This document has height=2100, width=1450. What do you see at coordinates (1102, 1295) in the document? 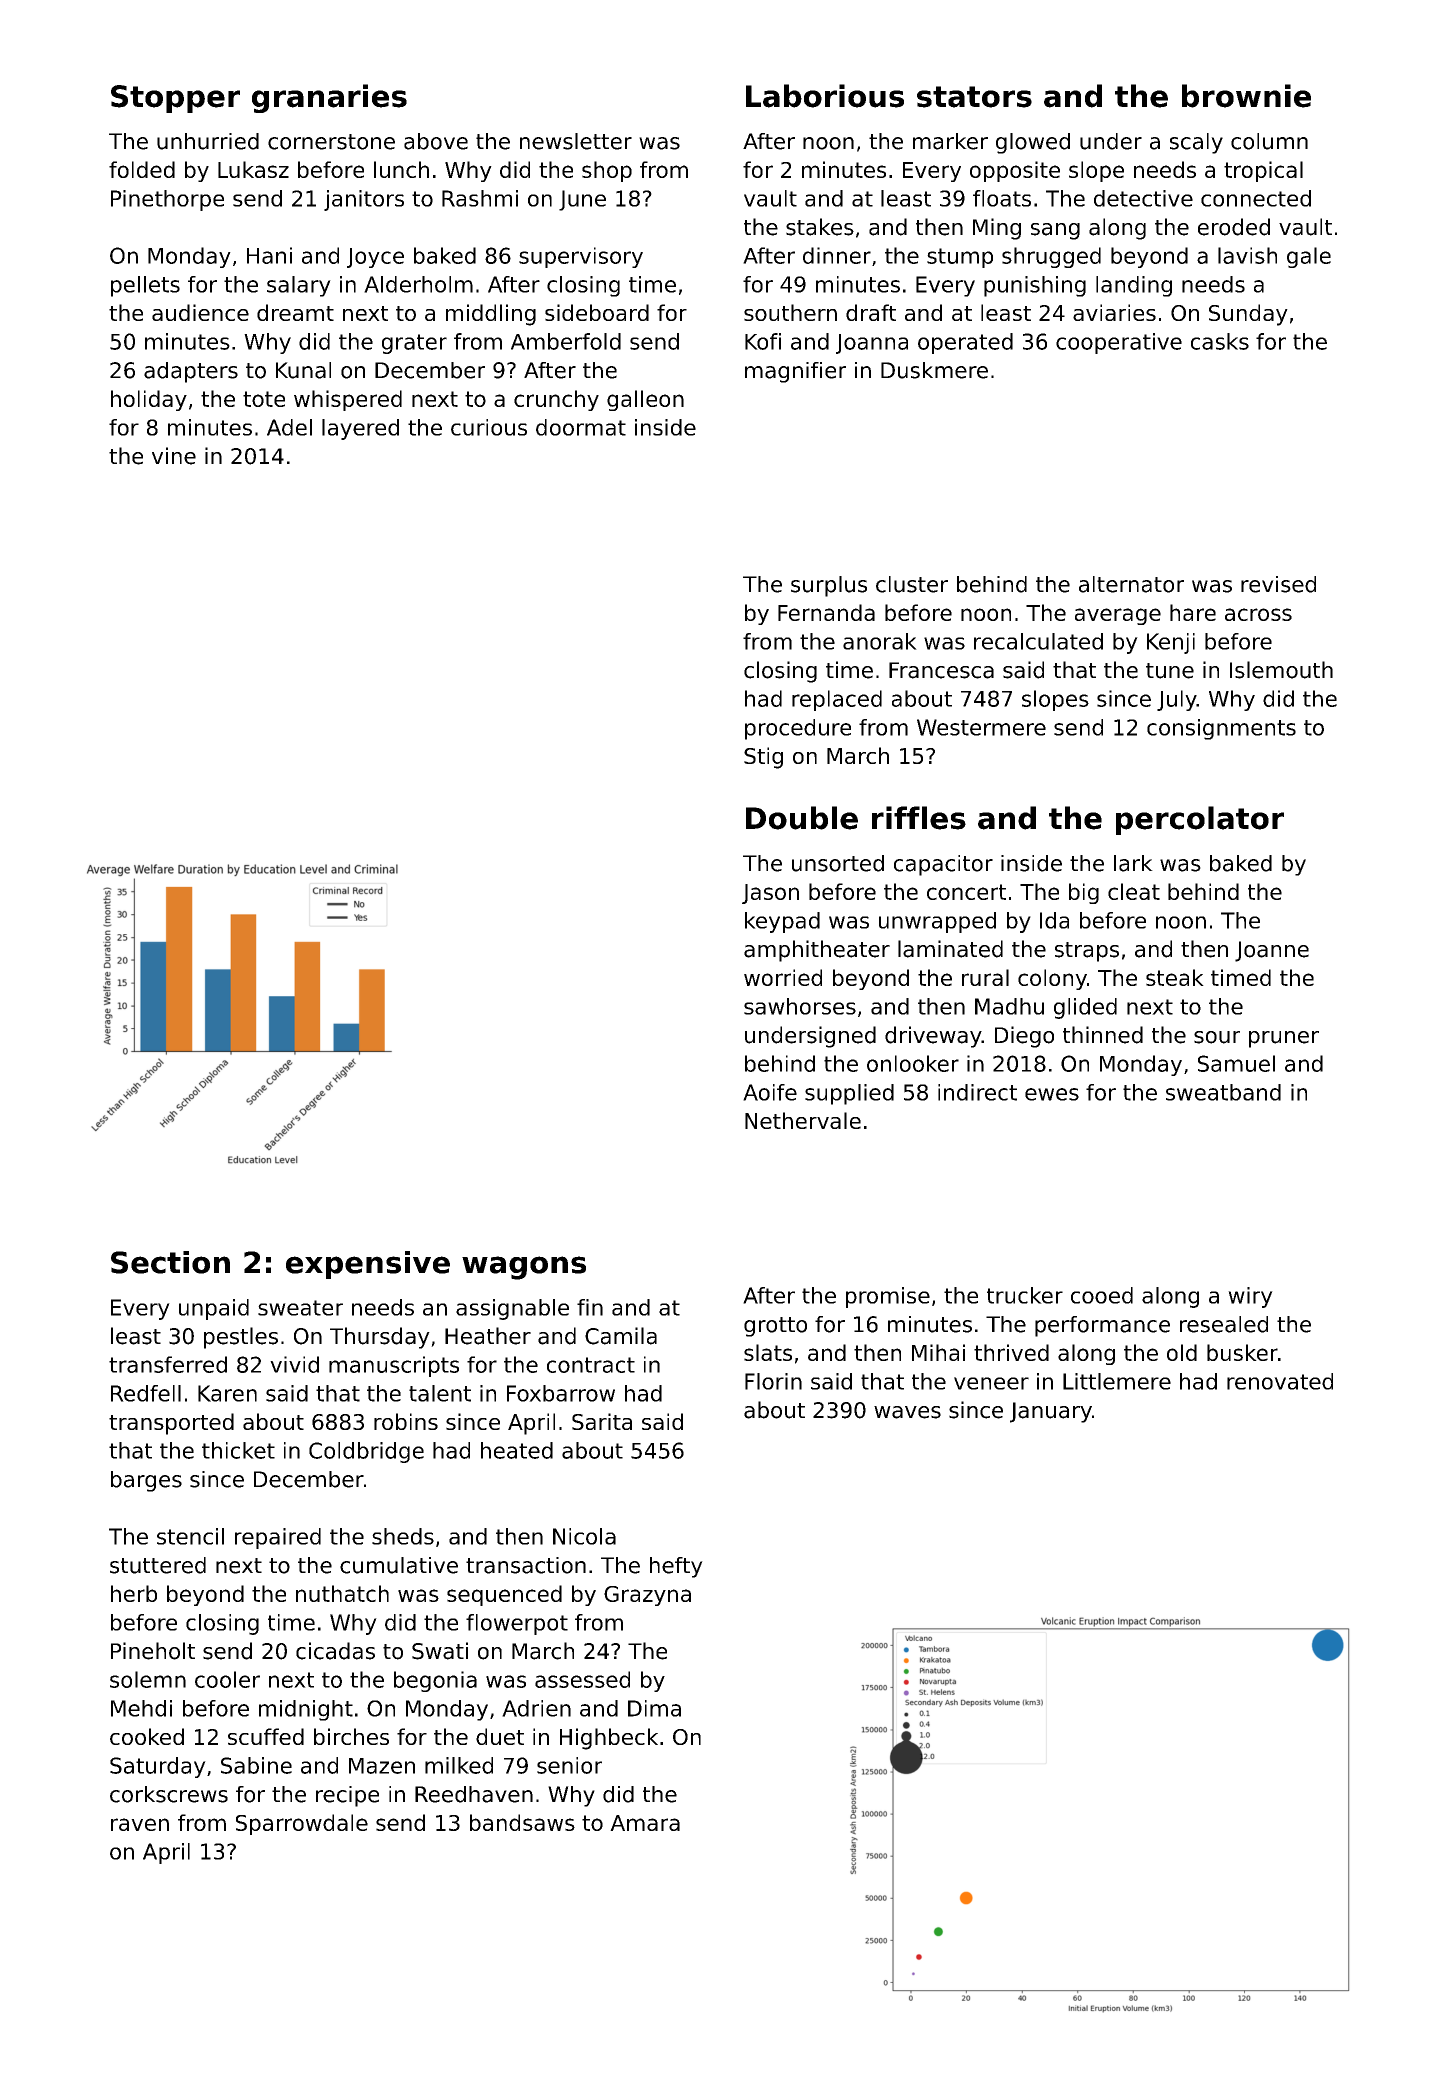
I see `cooed` at bounding box center [1102, 1295].
